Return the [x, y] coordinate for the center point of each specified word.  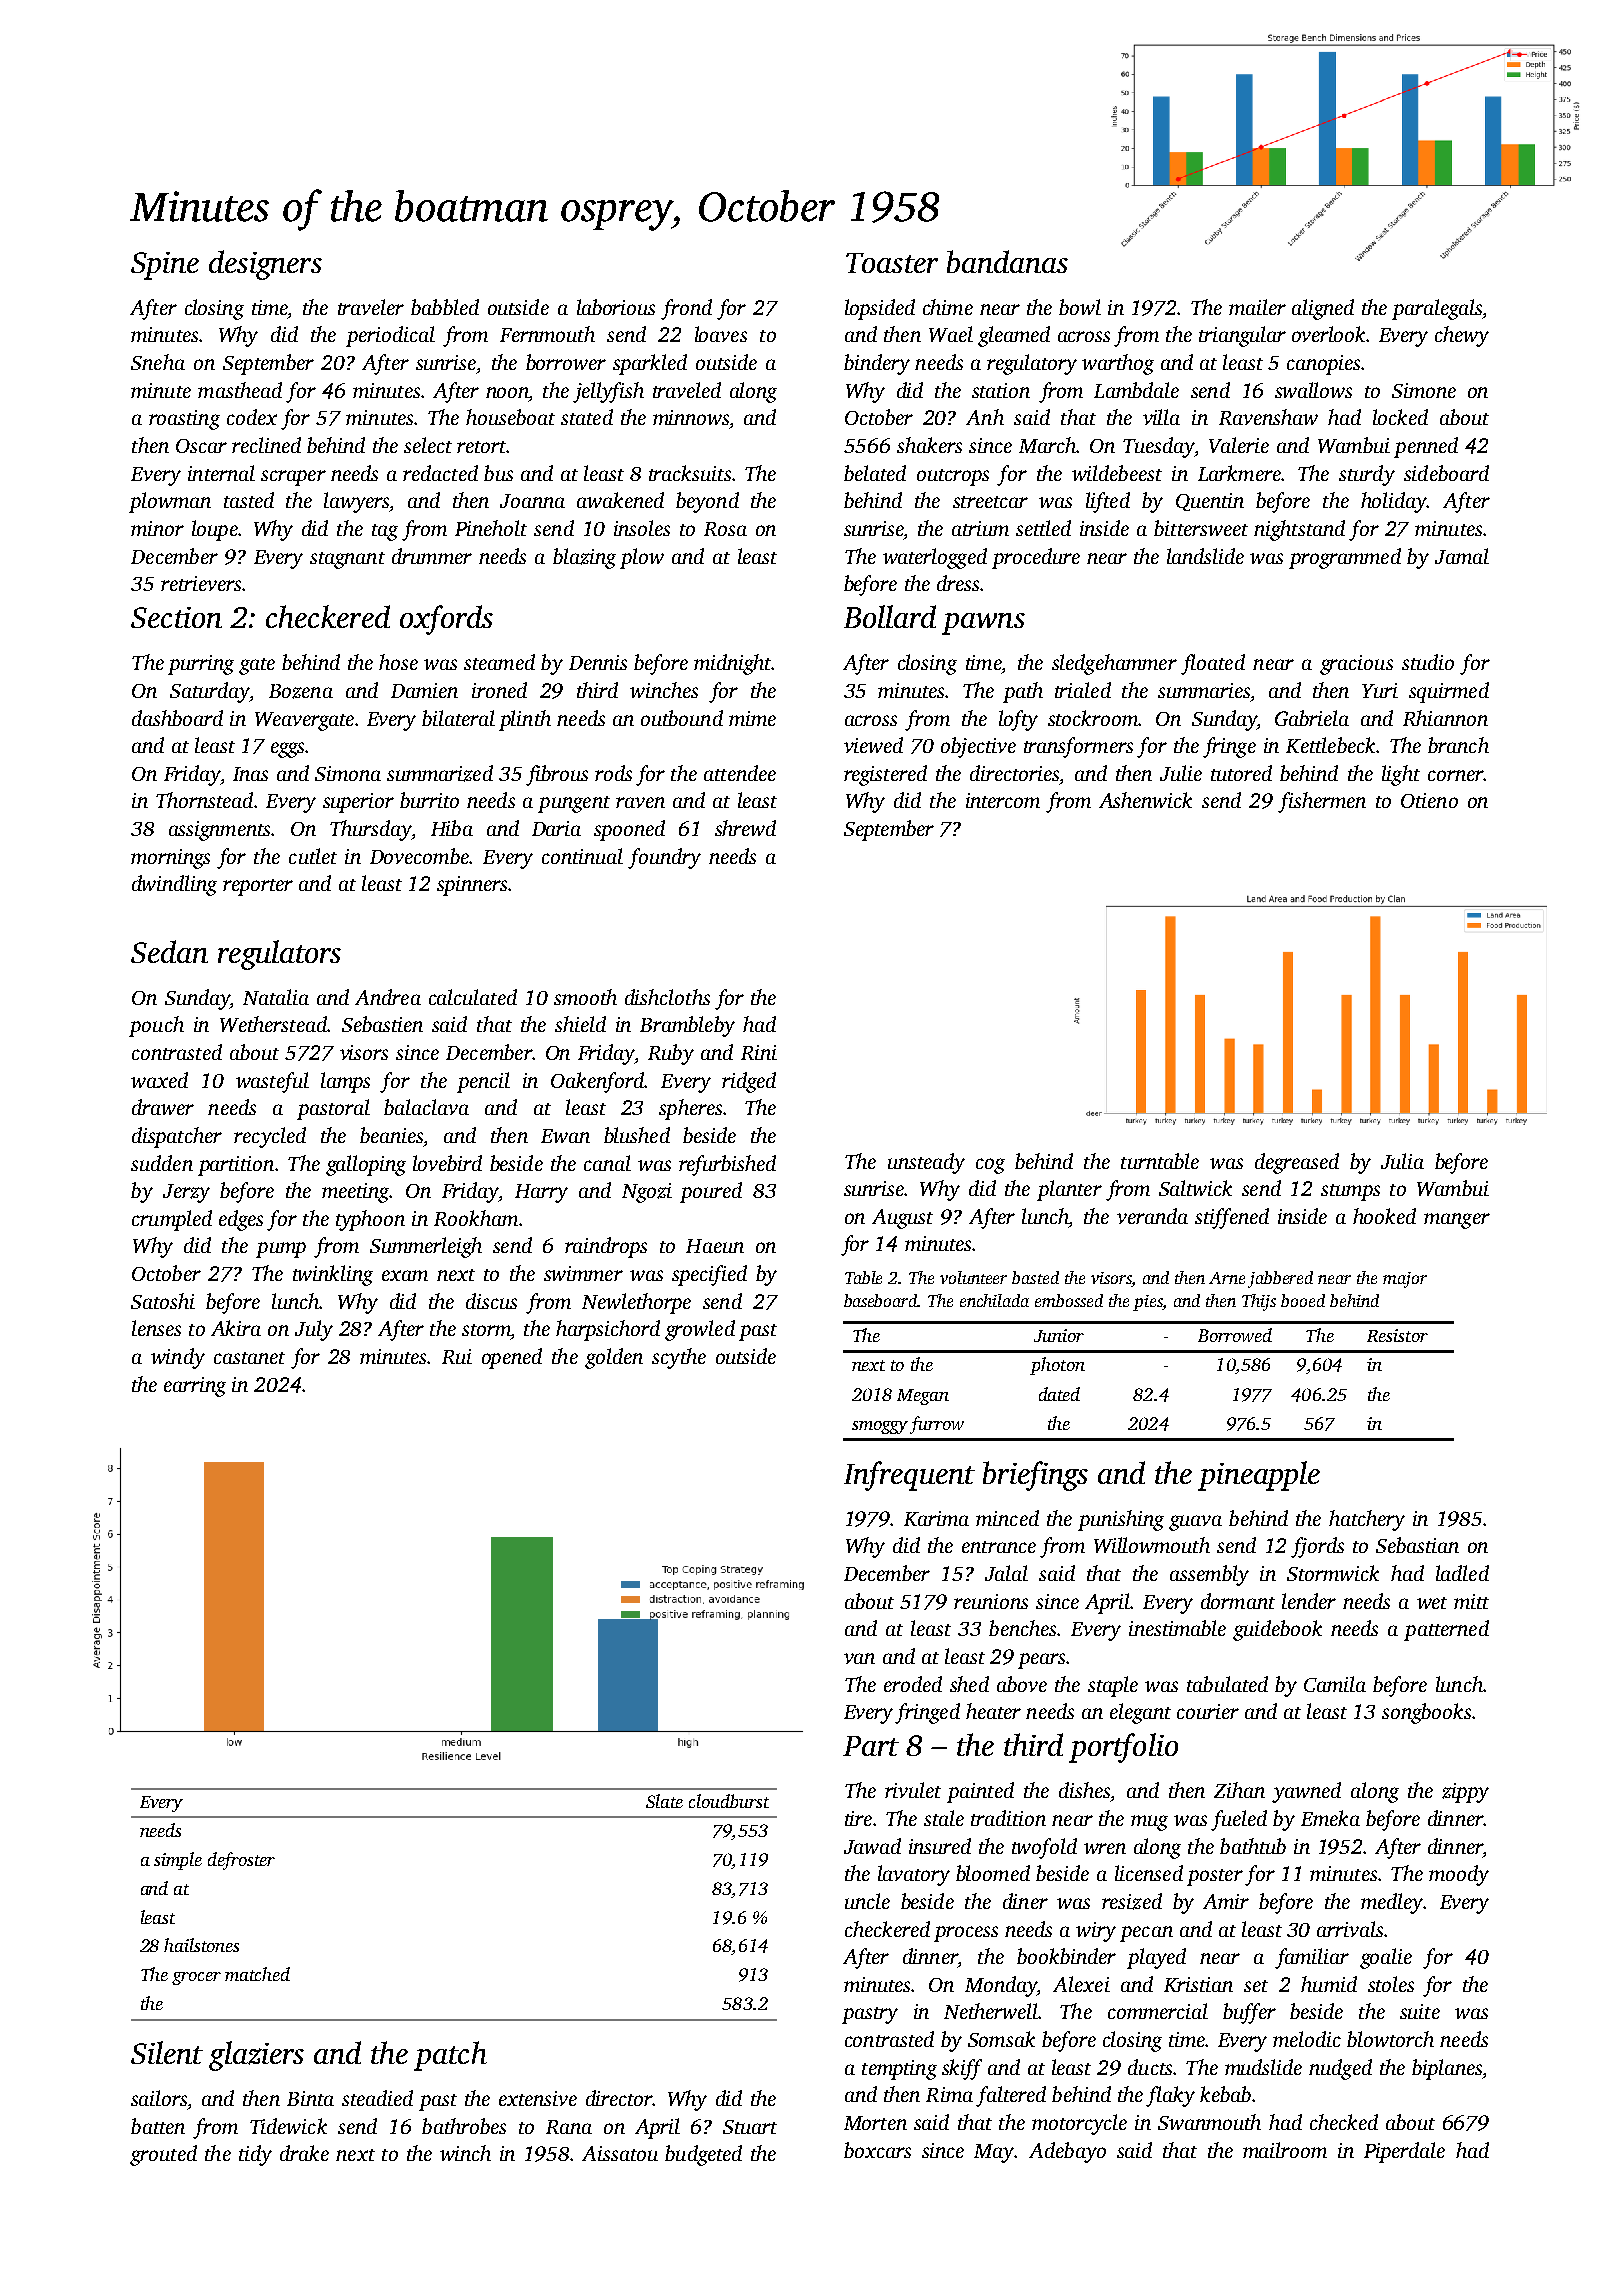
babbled [445, 307]
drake [304, 2153]
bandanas [1007, 261]
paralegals [1437, 309]
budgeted [703, 2155]
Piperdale [1404, 2152]
